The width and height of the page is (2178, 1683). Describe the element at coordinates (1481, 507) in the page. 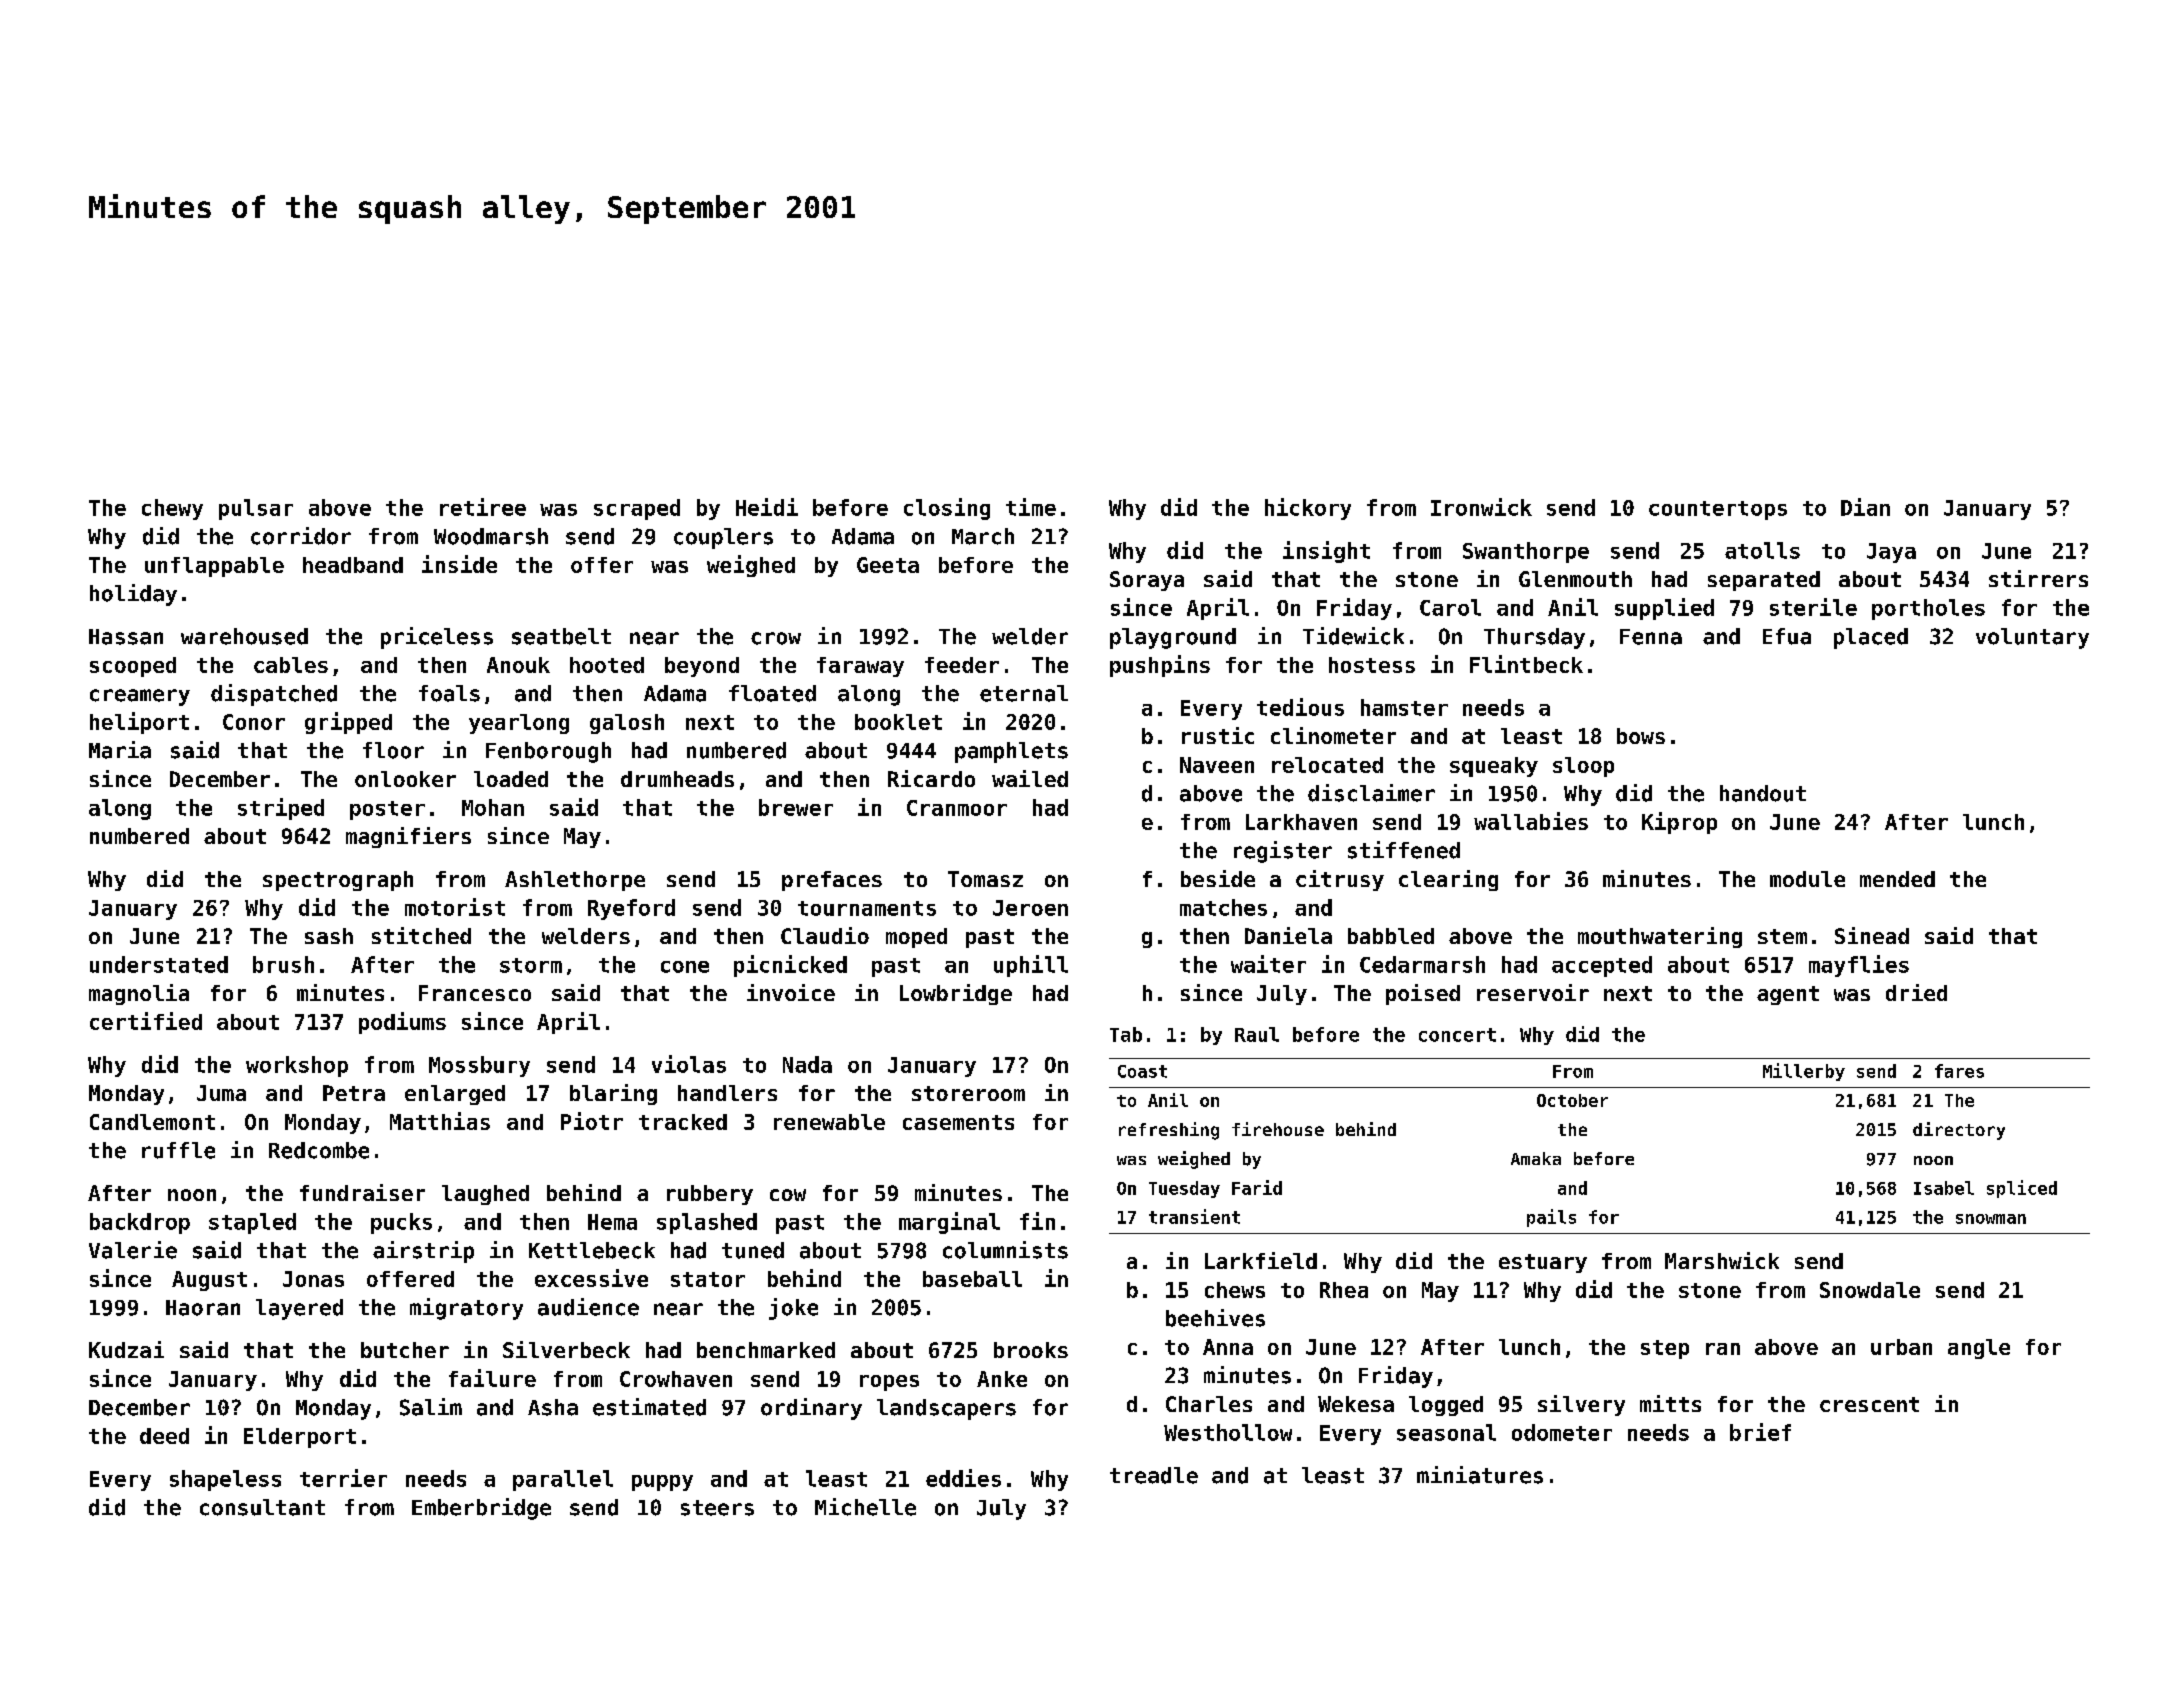

I see `Ironwick` at that location.
